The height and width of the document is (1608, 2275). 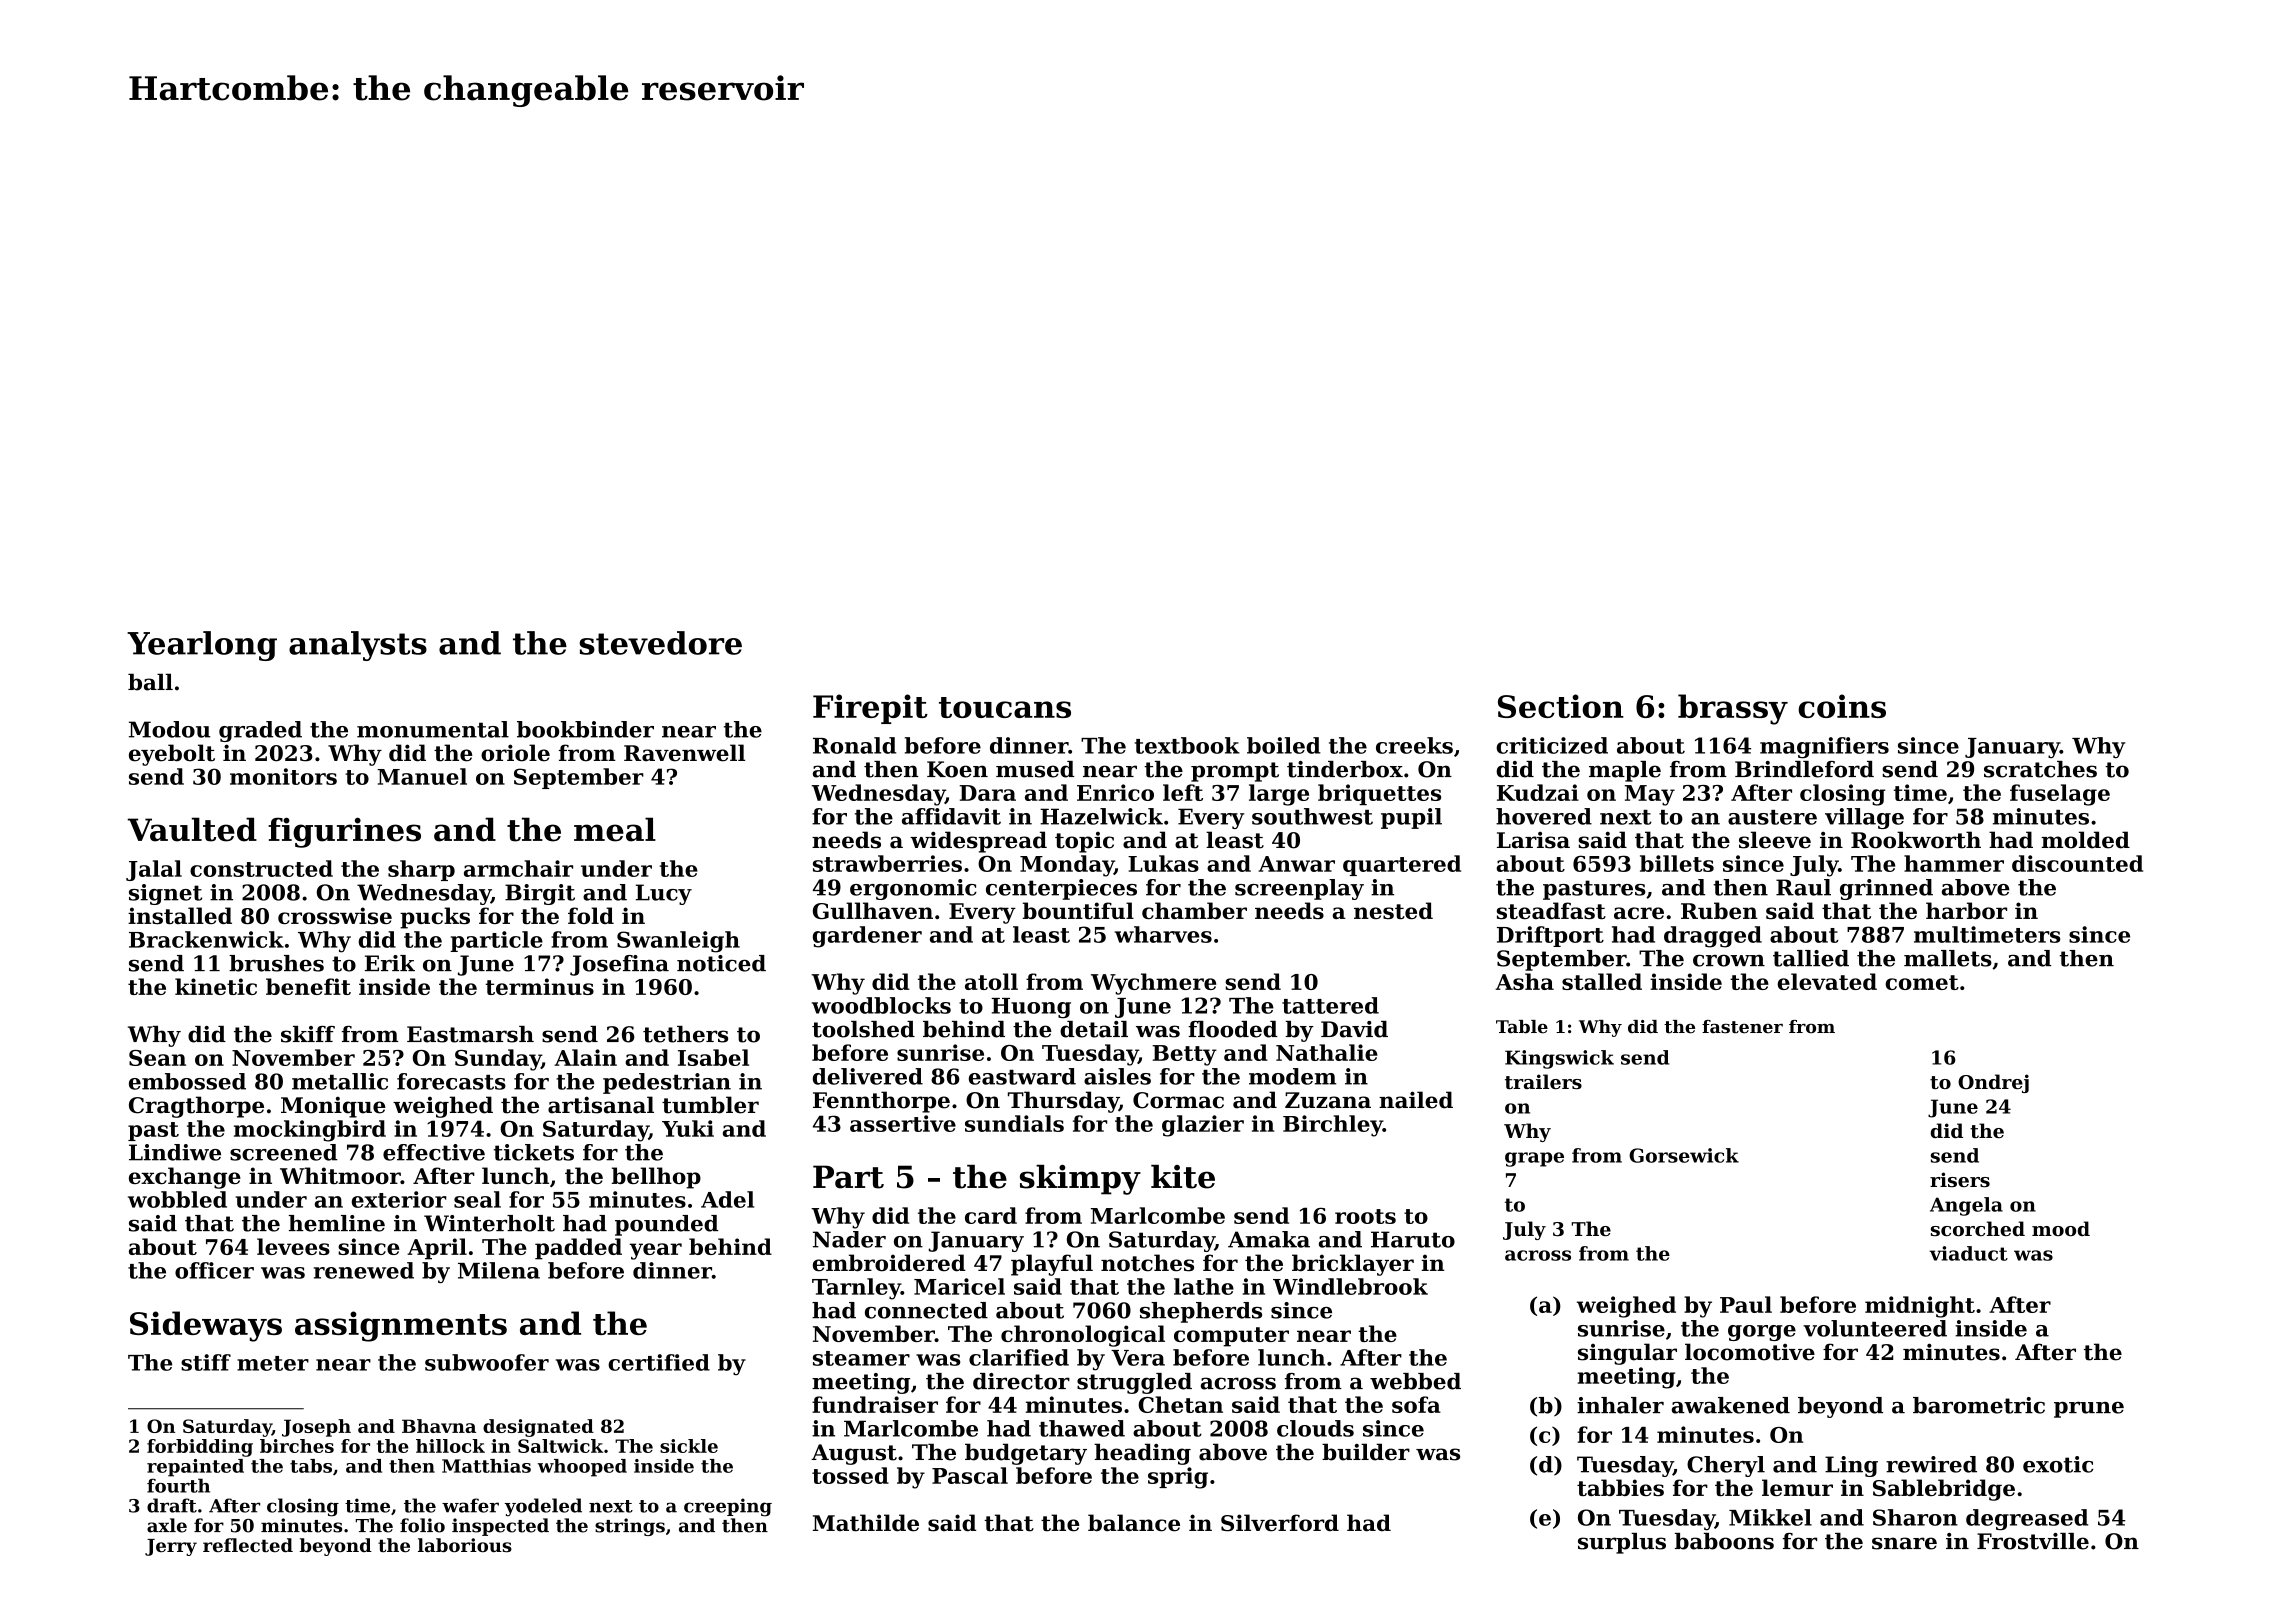 I want to click on Bhavna, so click(x=439, y=1426).
